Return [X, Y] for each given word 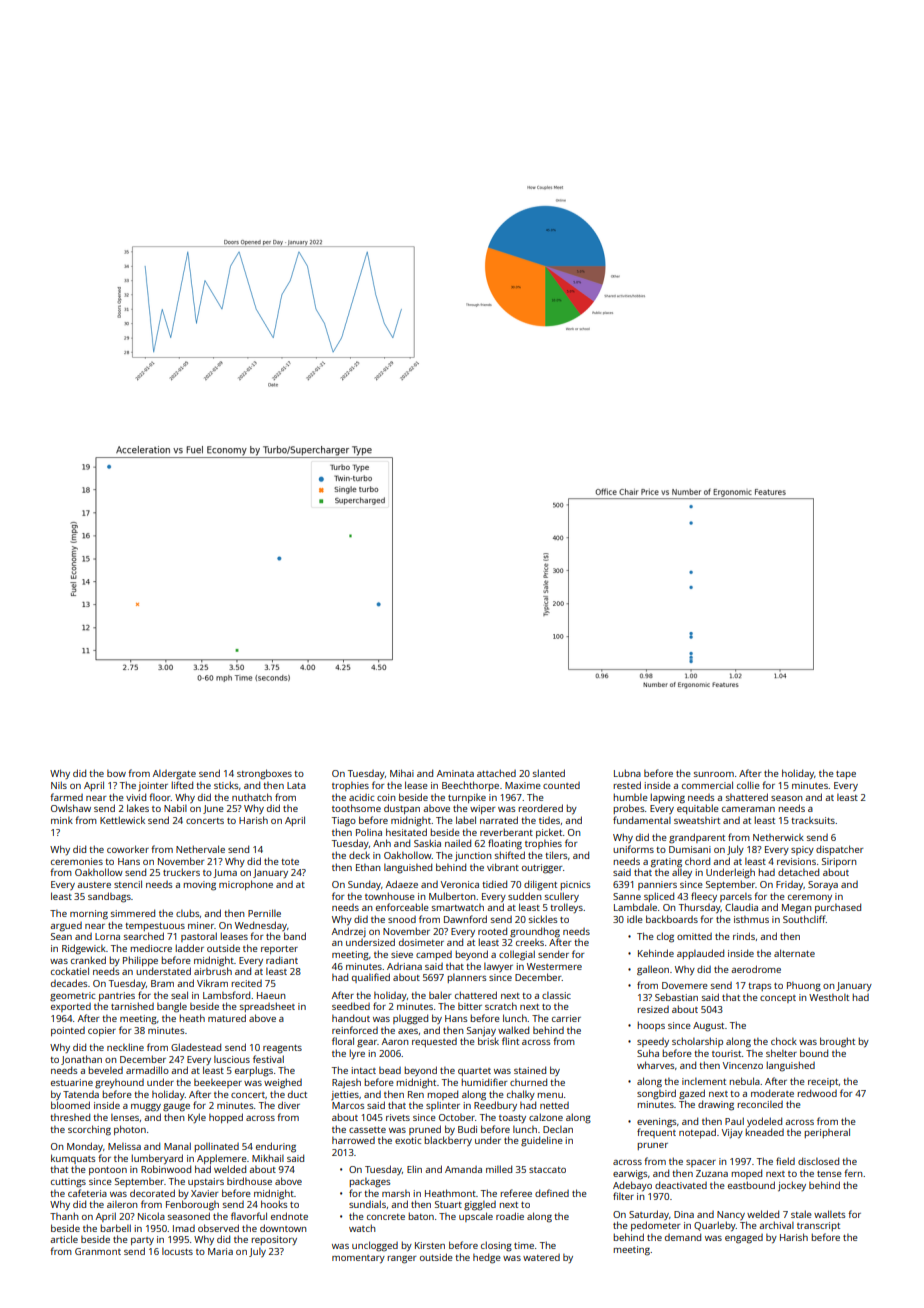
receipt [823, 1082]
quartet [474, 1072]
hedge [487, 1258]
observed [218, 1228]
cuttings [68, 1183]
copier [102, 1031]
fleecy [704, 897]
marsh [396, 1193]
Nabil [175, 808]
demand [683, 1237]
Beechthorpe [470, 786]
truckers [181, 872]
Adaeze [402, 884]
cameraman [748, 809]
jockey [792, 1186]
